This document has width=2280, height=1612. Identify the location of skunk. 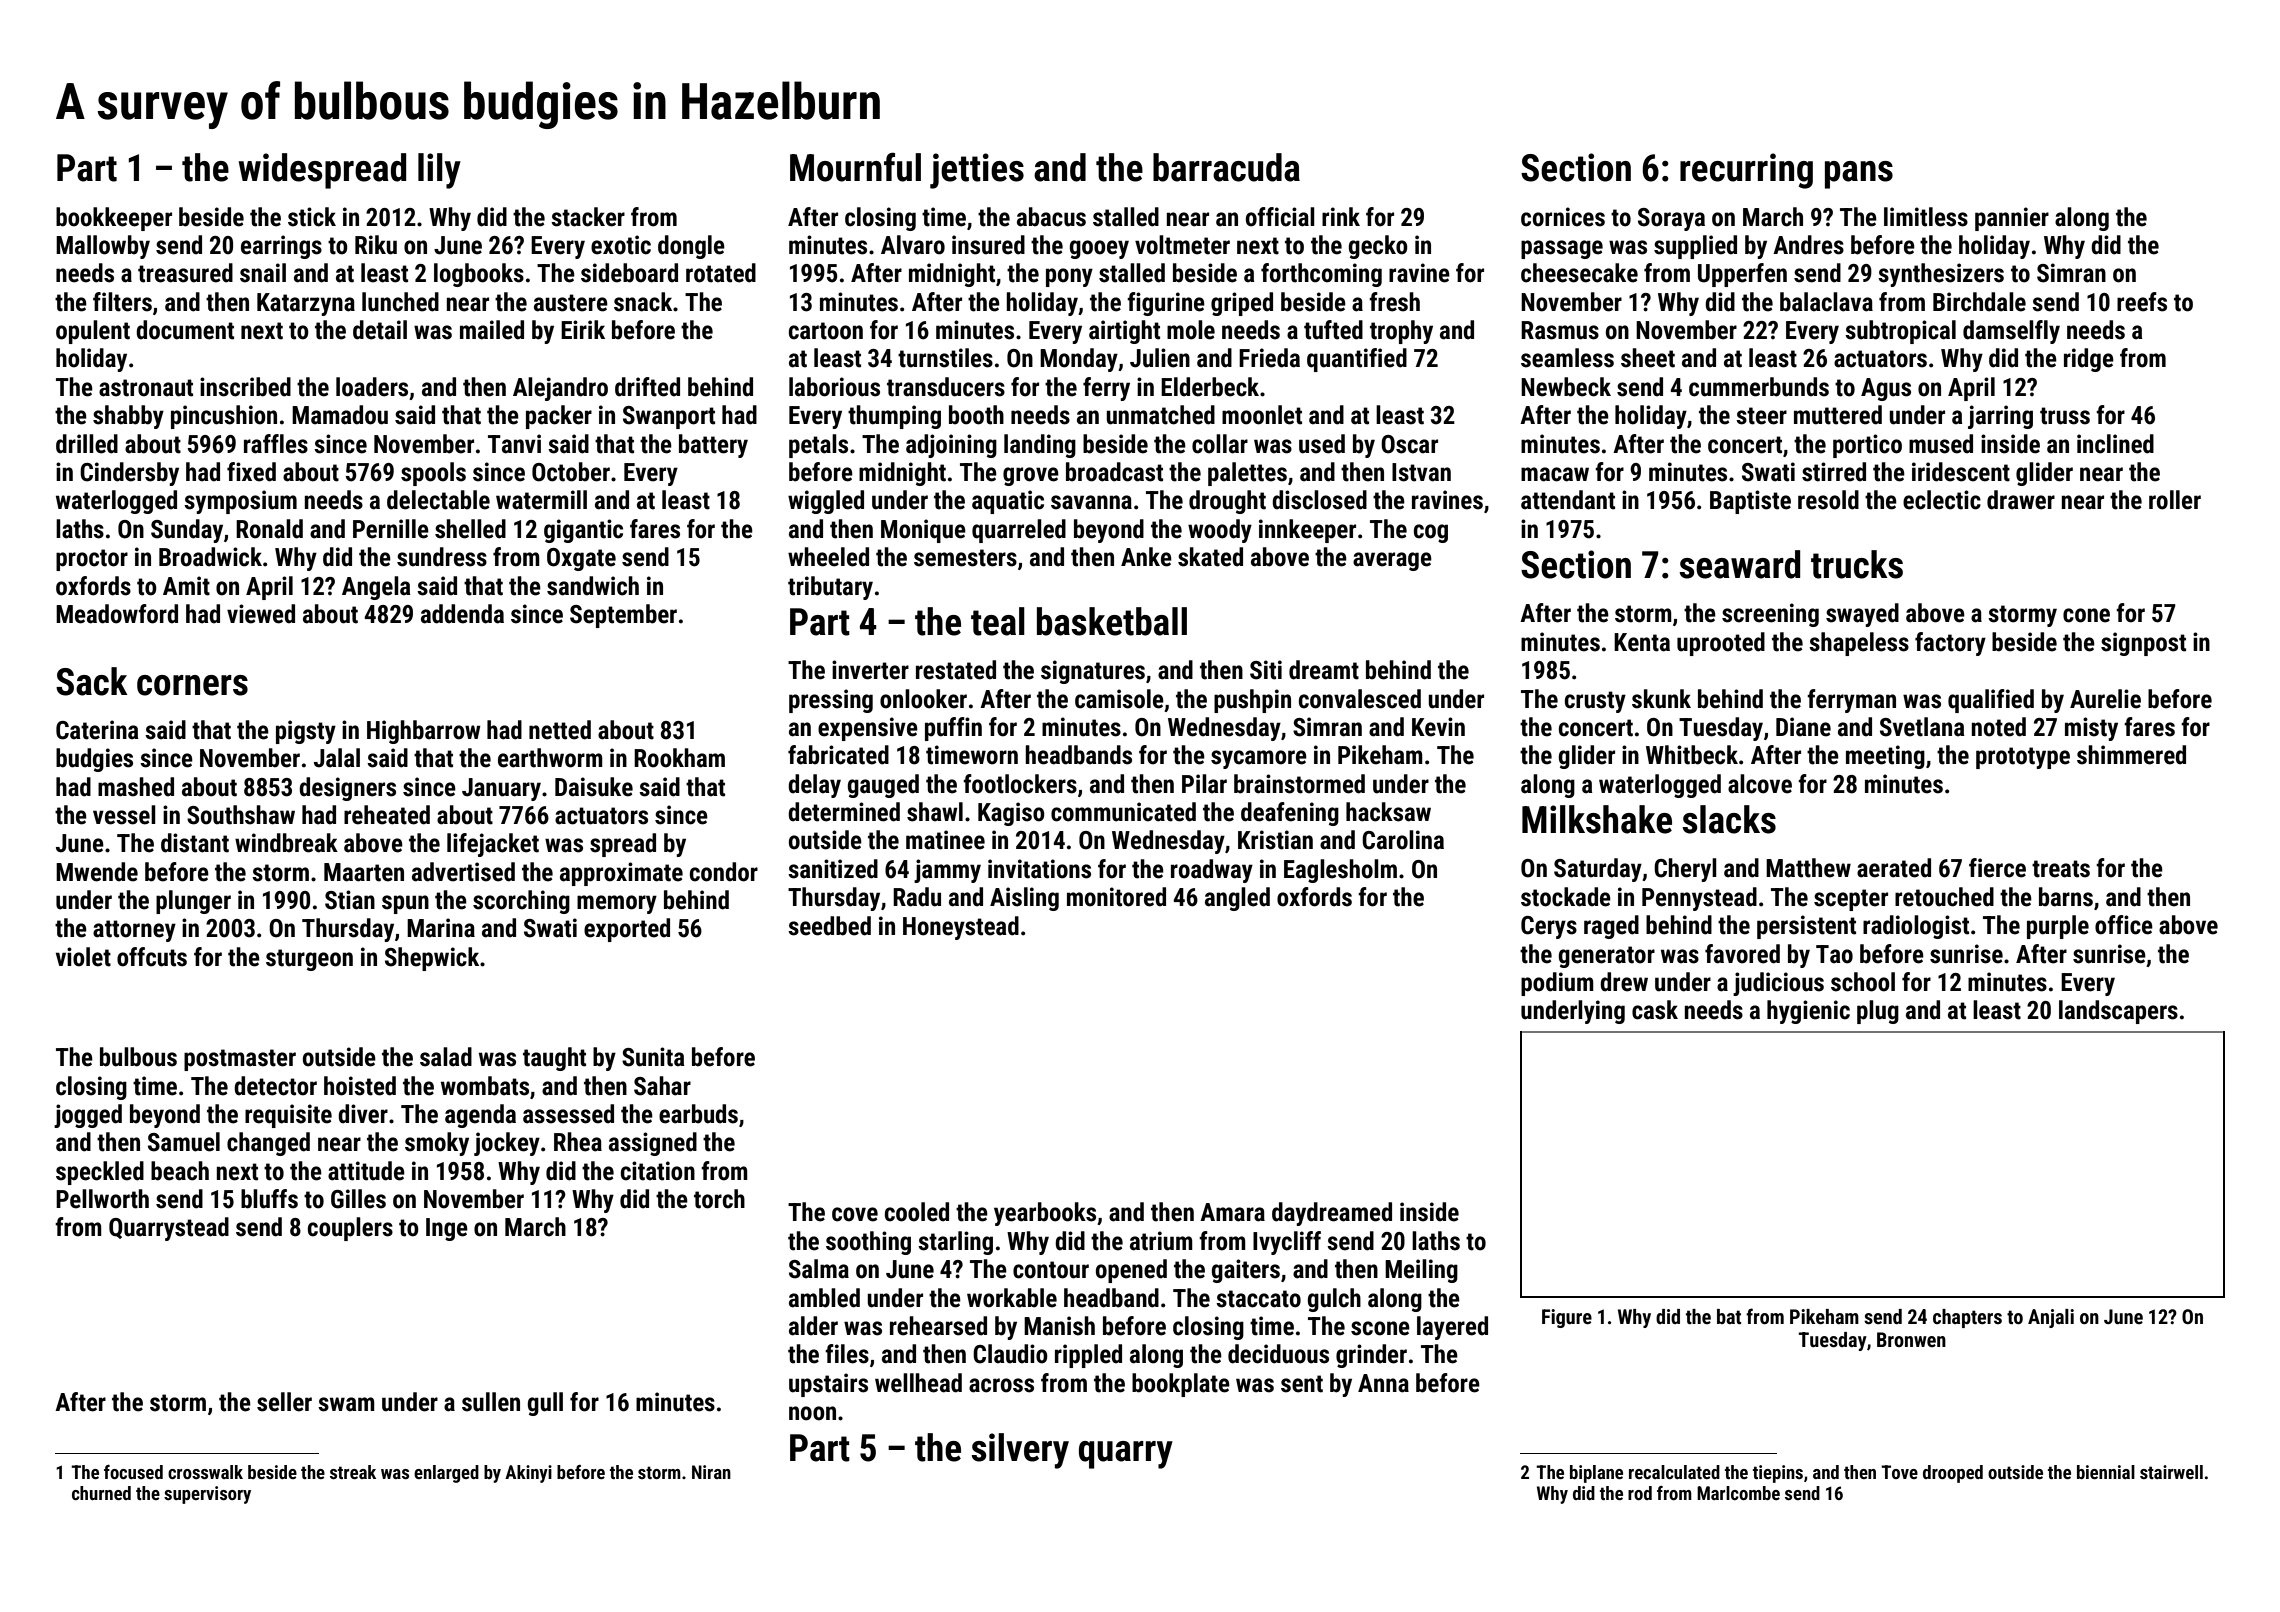
(1661, 699).
